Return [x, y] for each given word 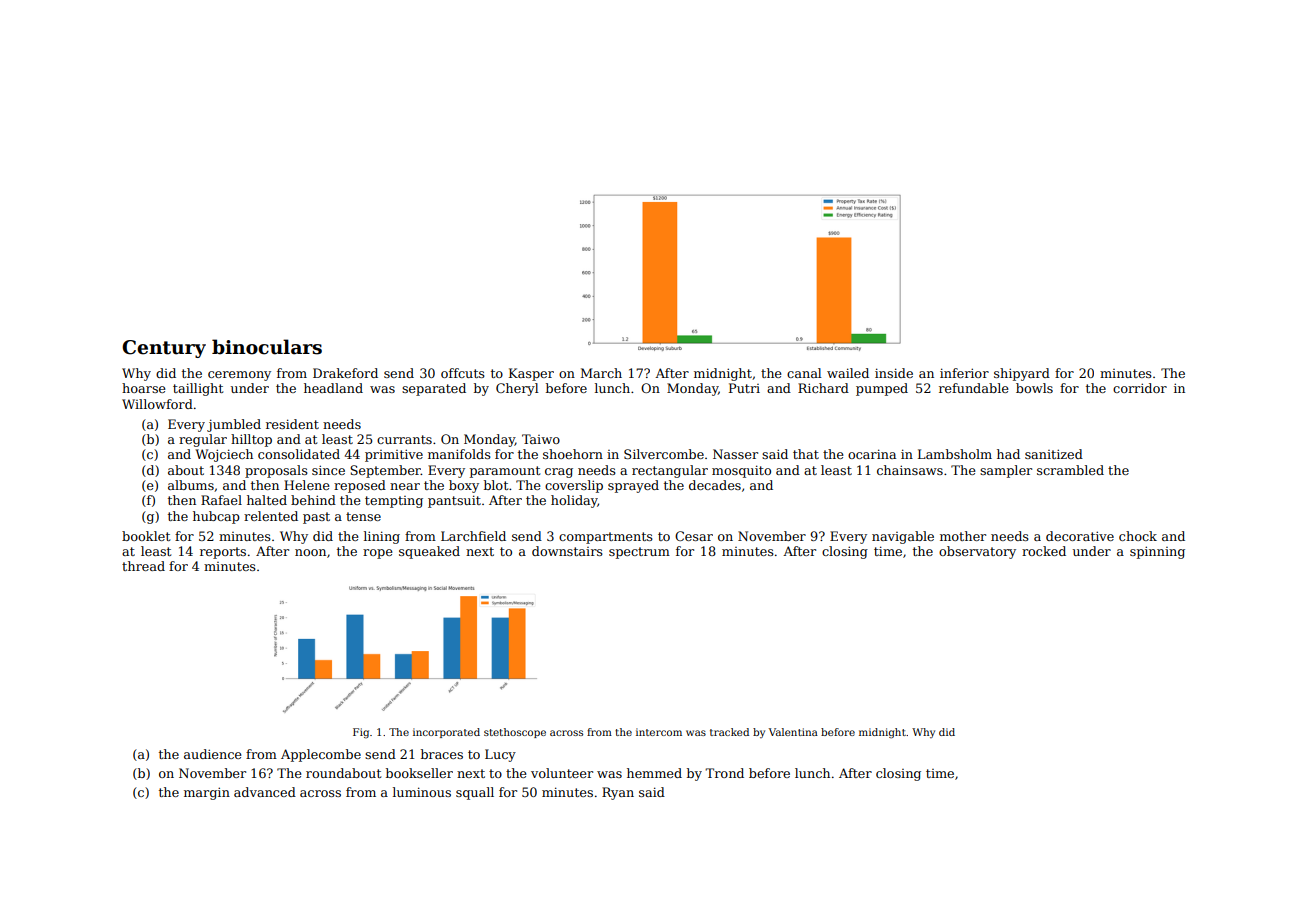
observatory [977, 552]
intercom [659, 732]
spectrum [639, 553]
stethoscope [515, 733]
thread [143, 566]
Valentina [793, 732]
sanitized [1054, 454]
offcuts [463, 373]
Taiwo [541, 439]
